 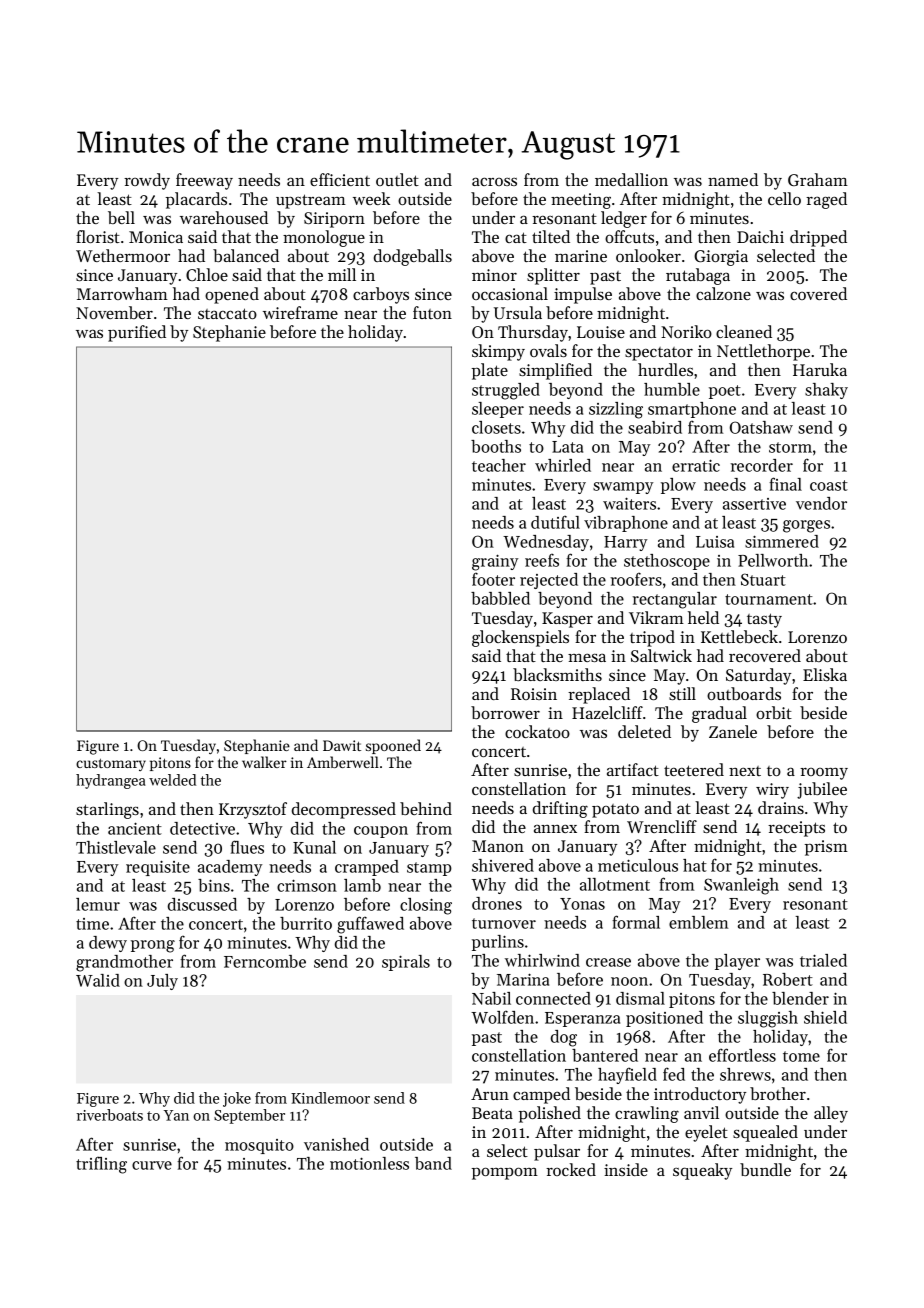 I want to click on spooned, so click(x=393, y=746).
